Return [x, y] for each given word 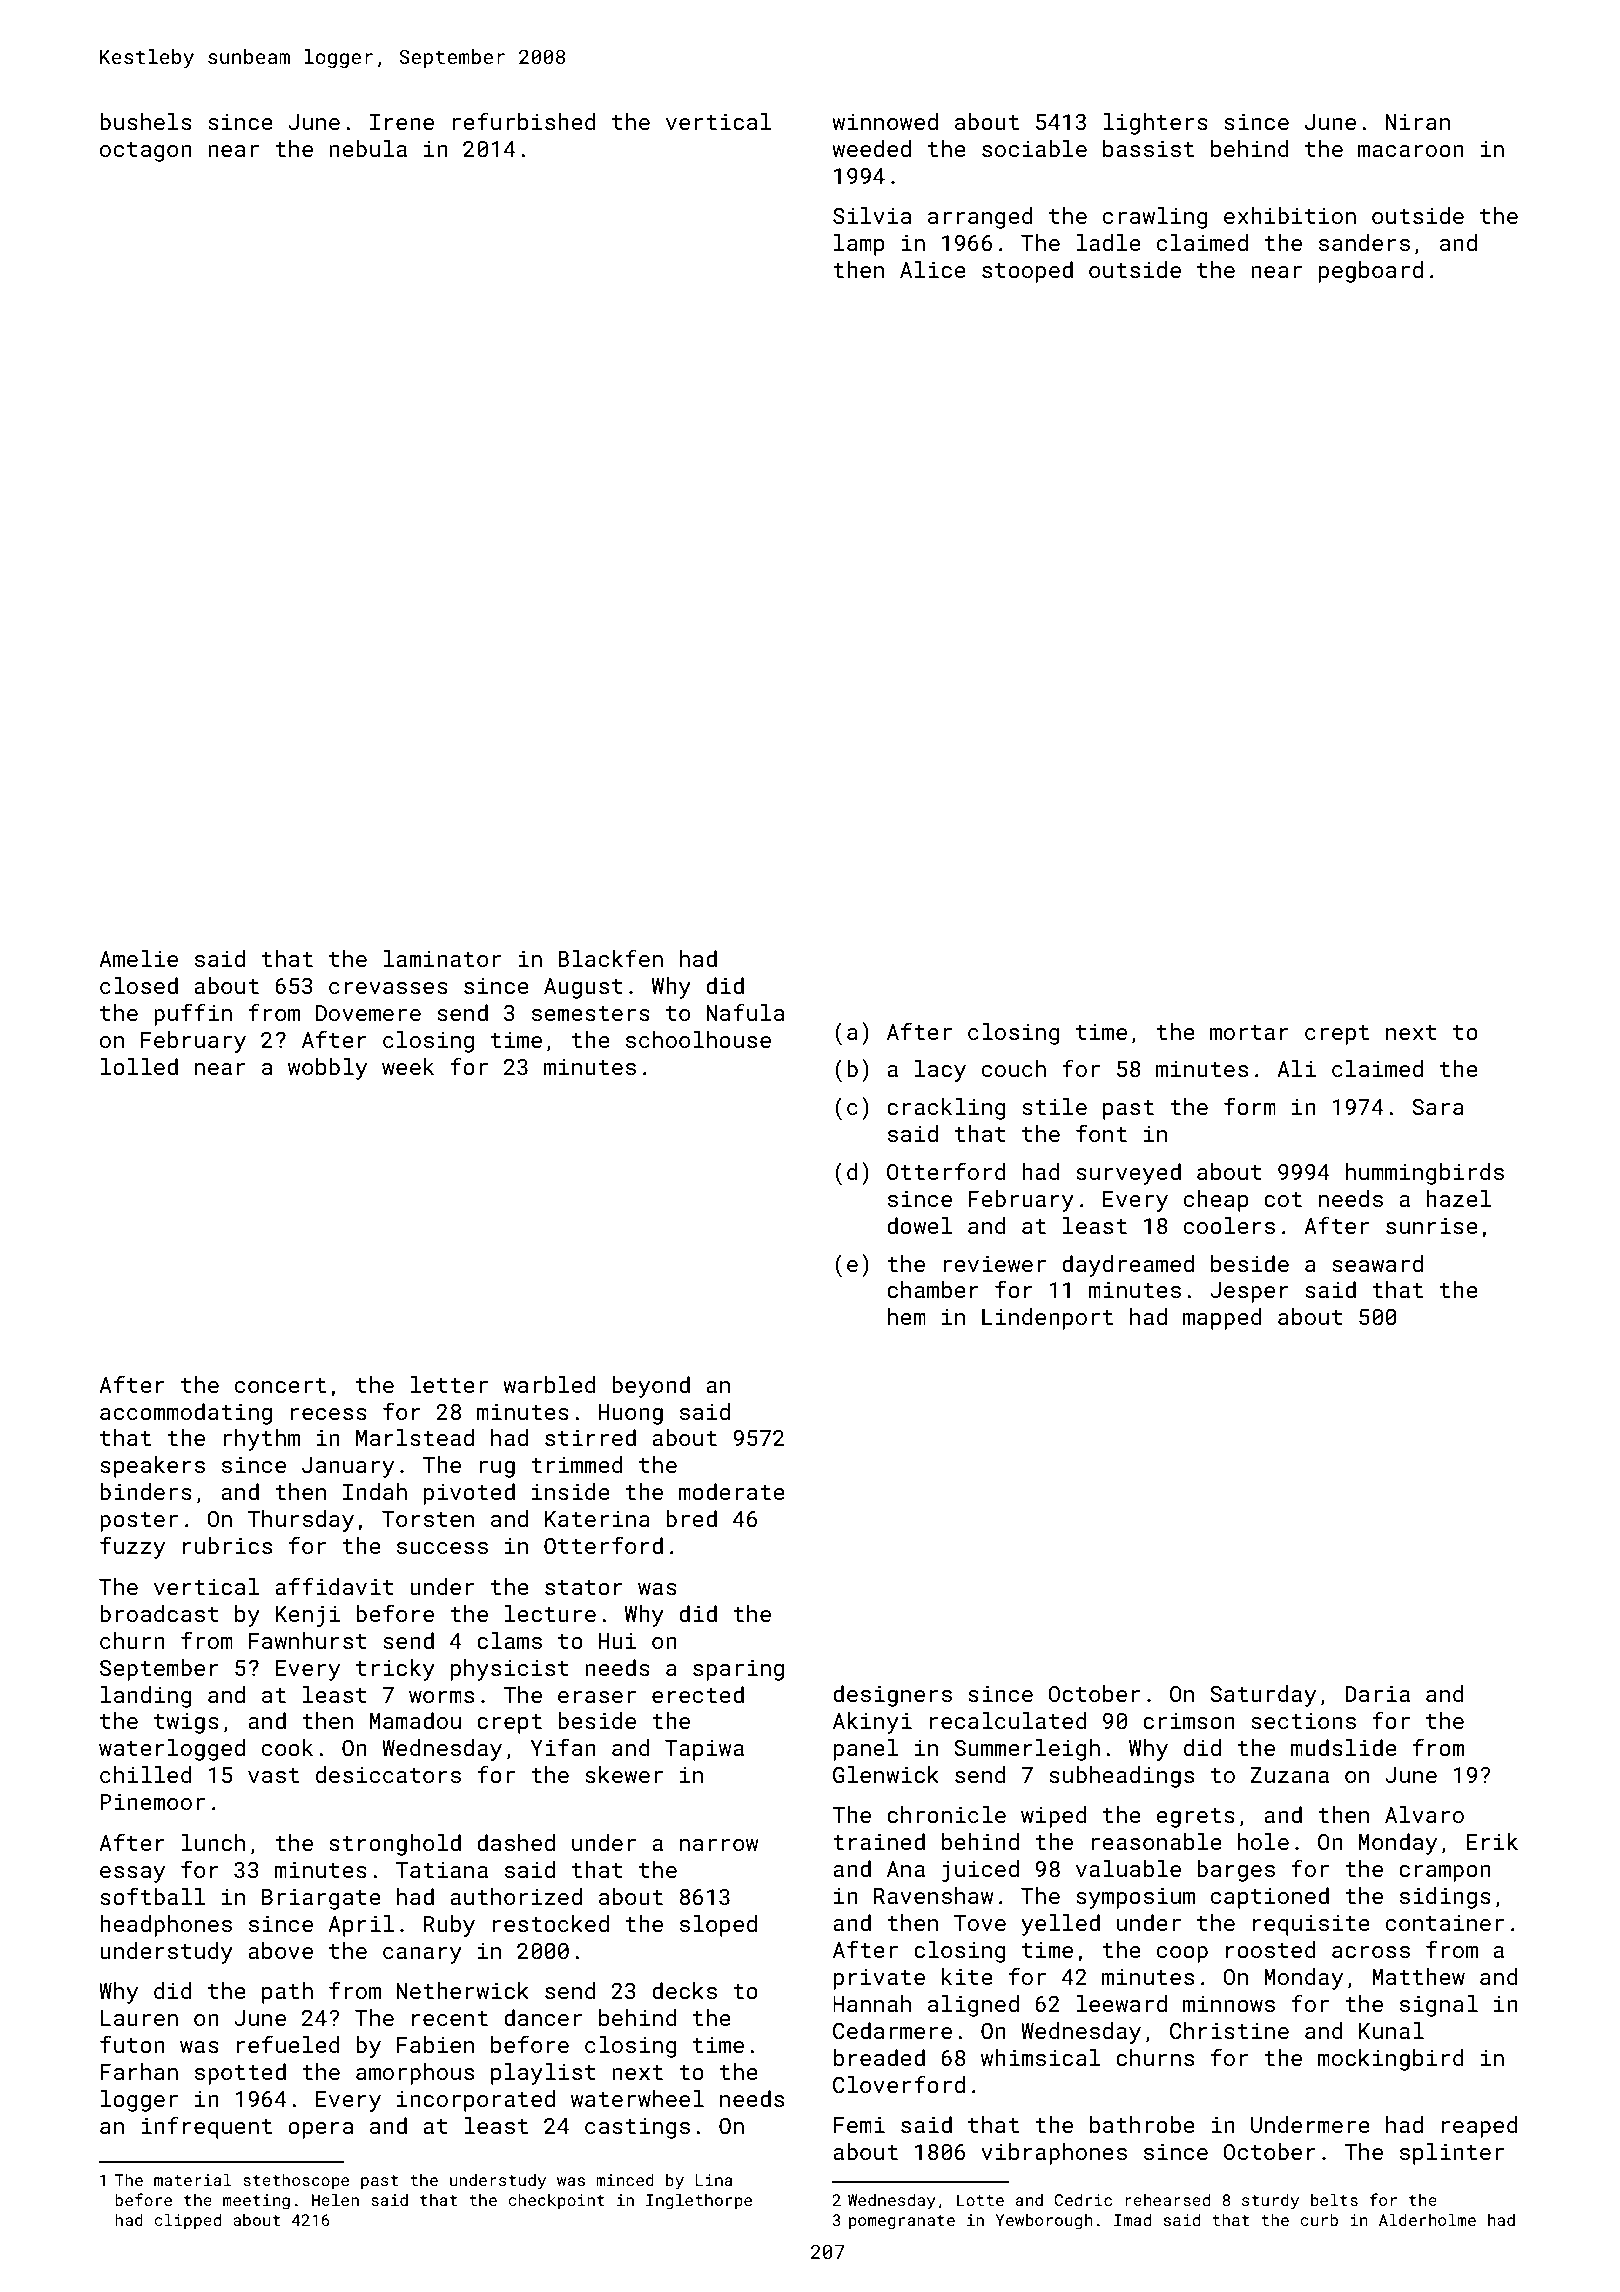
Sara [1438, 1107]
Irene [402, 122]
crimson [1189, 1721]
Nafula [745, 1012]
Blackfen [610, 958]
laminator [442, 958]
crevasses [388, 988]
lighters [1155, 124]
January [348, 1467]
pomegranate [902, 2222]
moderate [732, 1491]
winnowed [885, 121]
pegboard [1371, 272]
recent [450, 2018]
